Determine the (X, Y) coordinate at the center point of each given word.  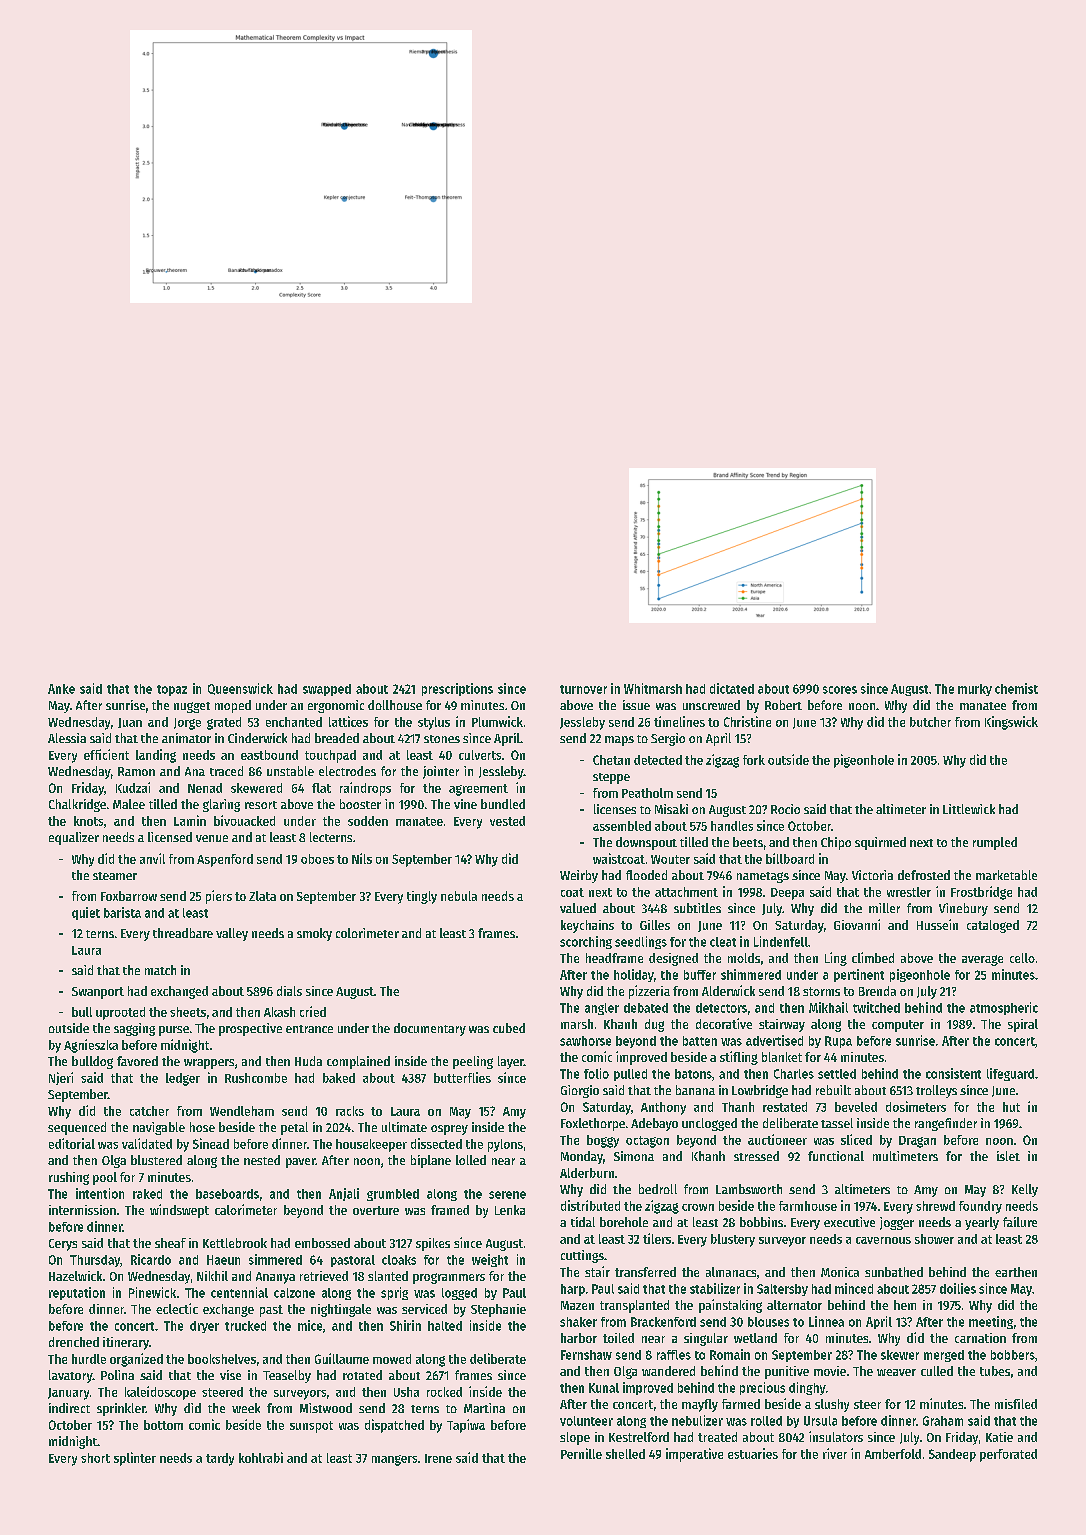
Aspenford (225, 860)
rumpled (995, 843)
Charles (794, 1074)
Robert (783, 705)
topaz (172, 690)
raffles (674, 1355)
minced (854, 1288)
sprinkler (121, 1409)
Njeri (61, 1078)
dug (654, 1025)
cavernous (883, 1240)
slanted (388, 1276)
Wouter (670, 859)
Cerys (63, 1245)
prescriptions (457, 689)
